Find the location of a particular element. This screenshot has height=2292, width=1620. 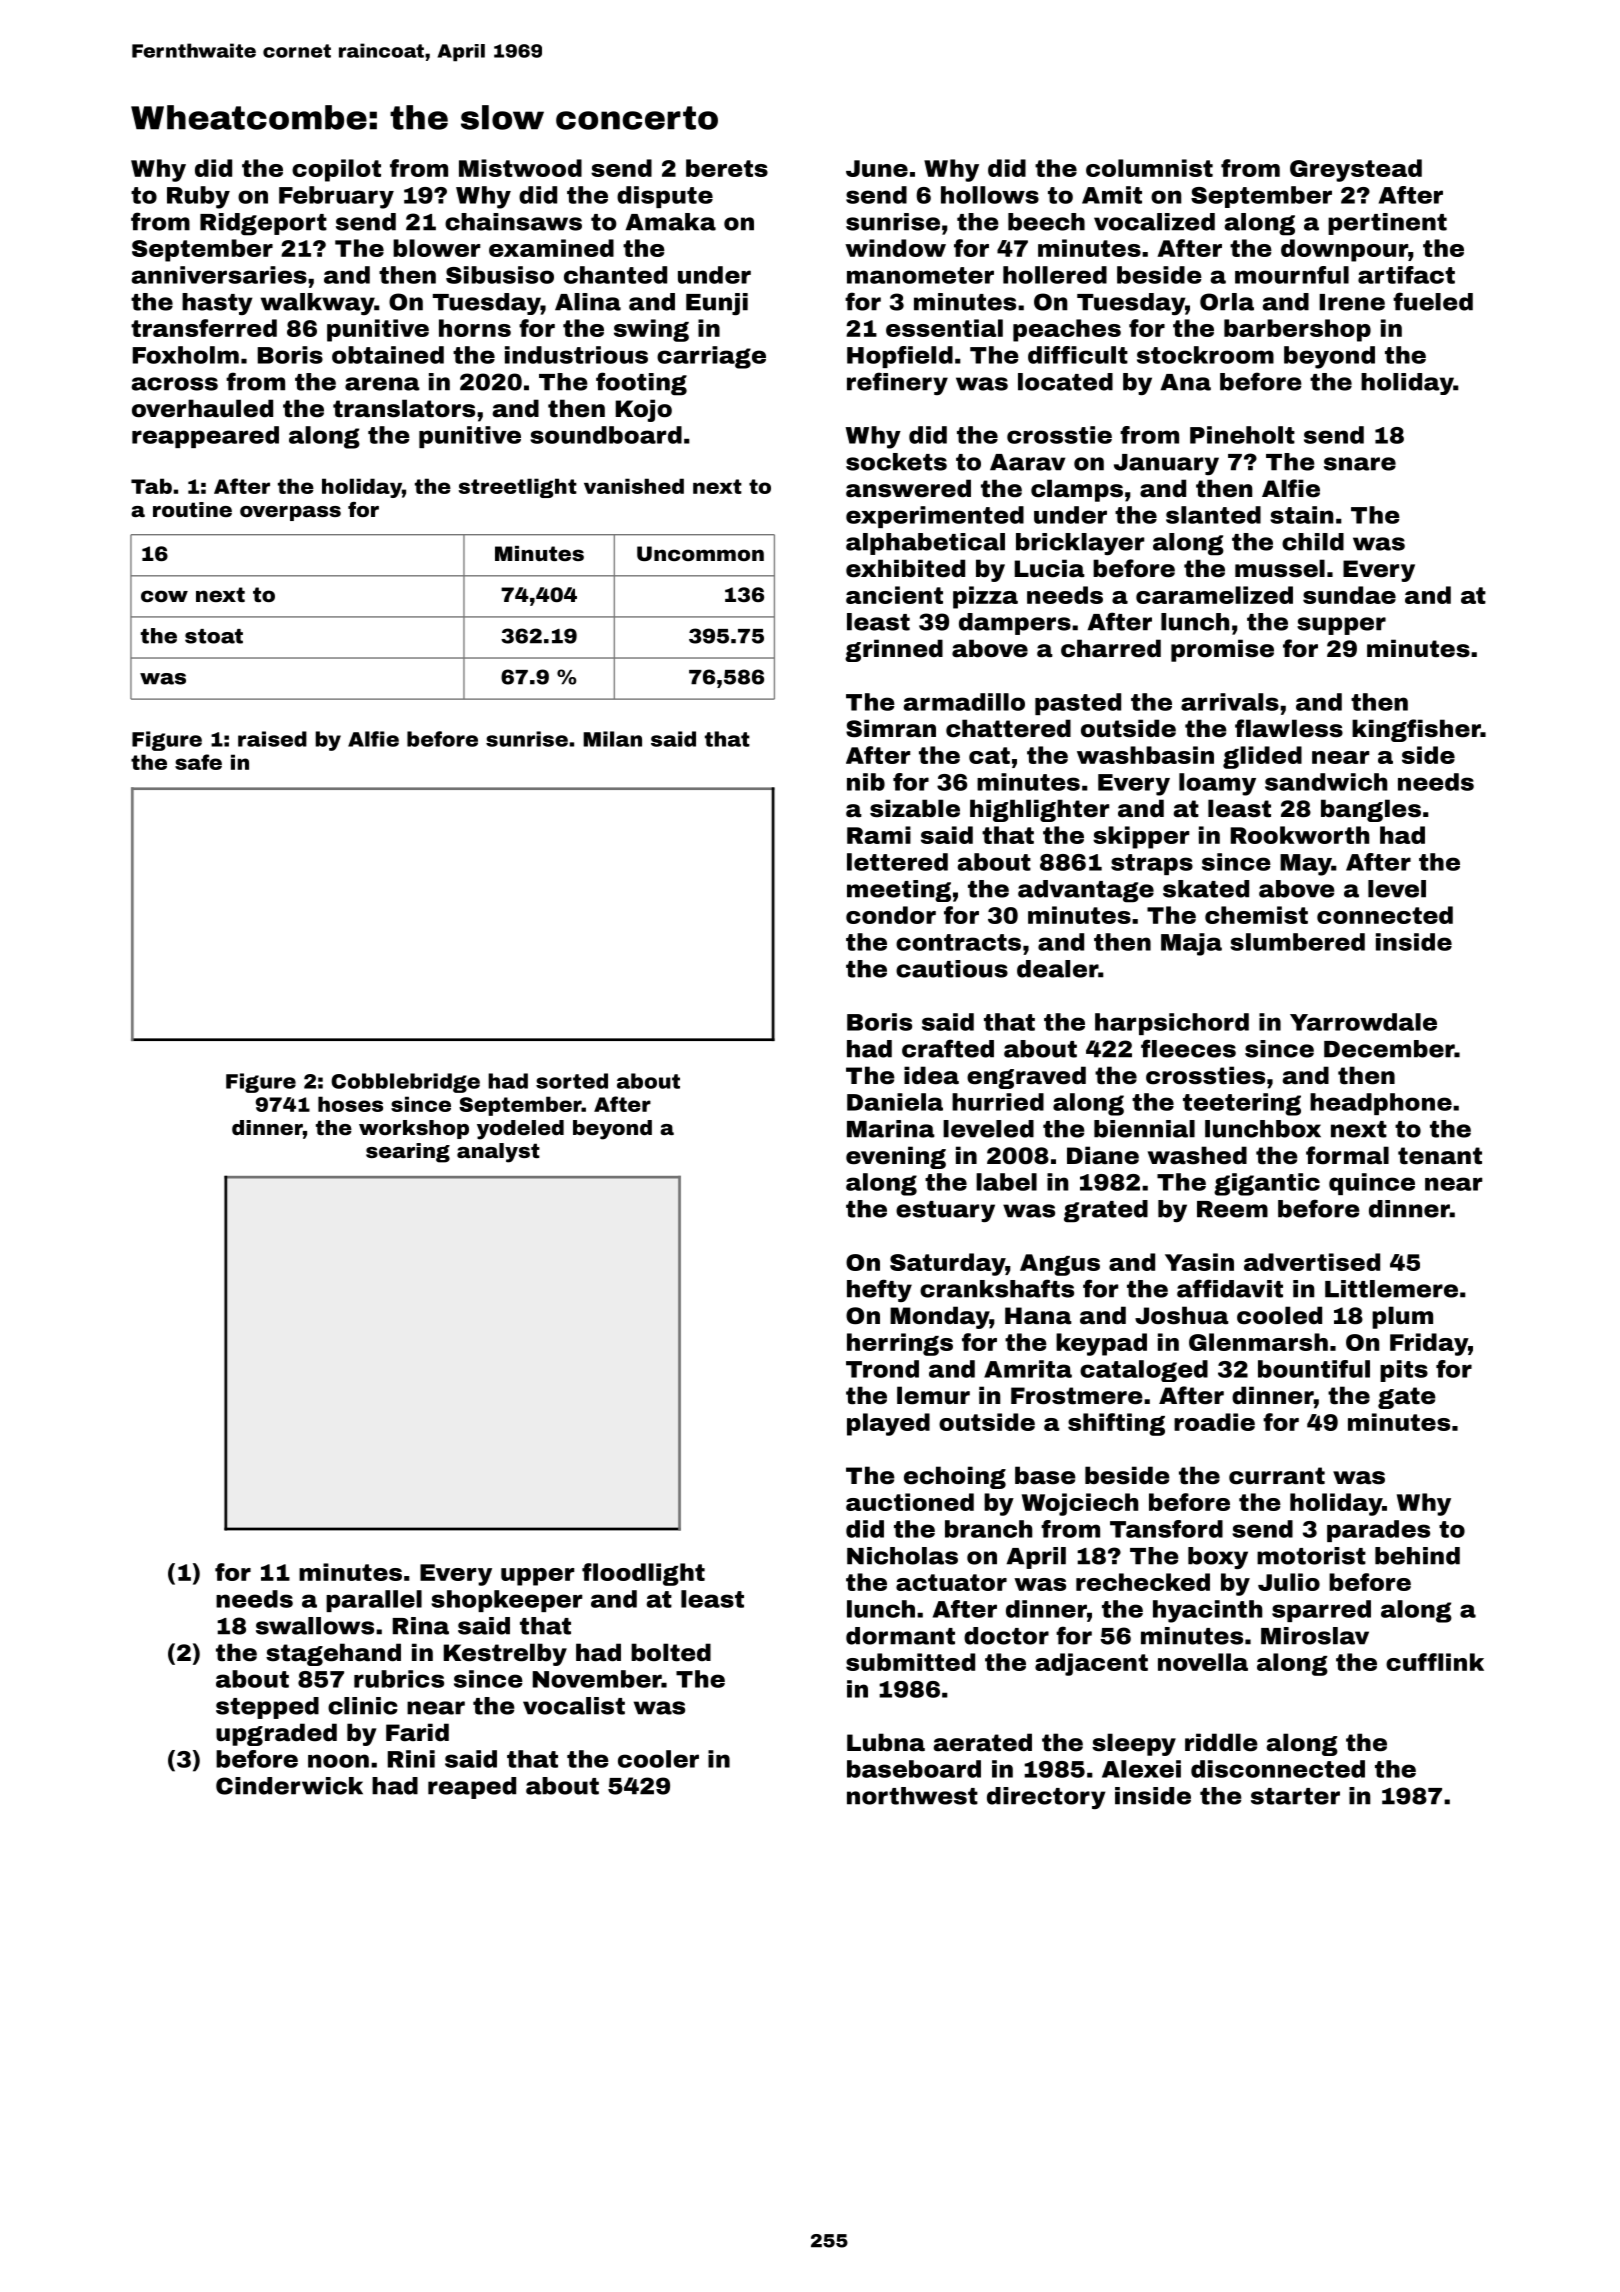

pizza is located at coordinates (985, 597).
